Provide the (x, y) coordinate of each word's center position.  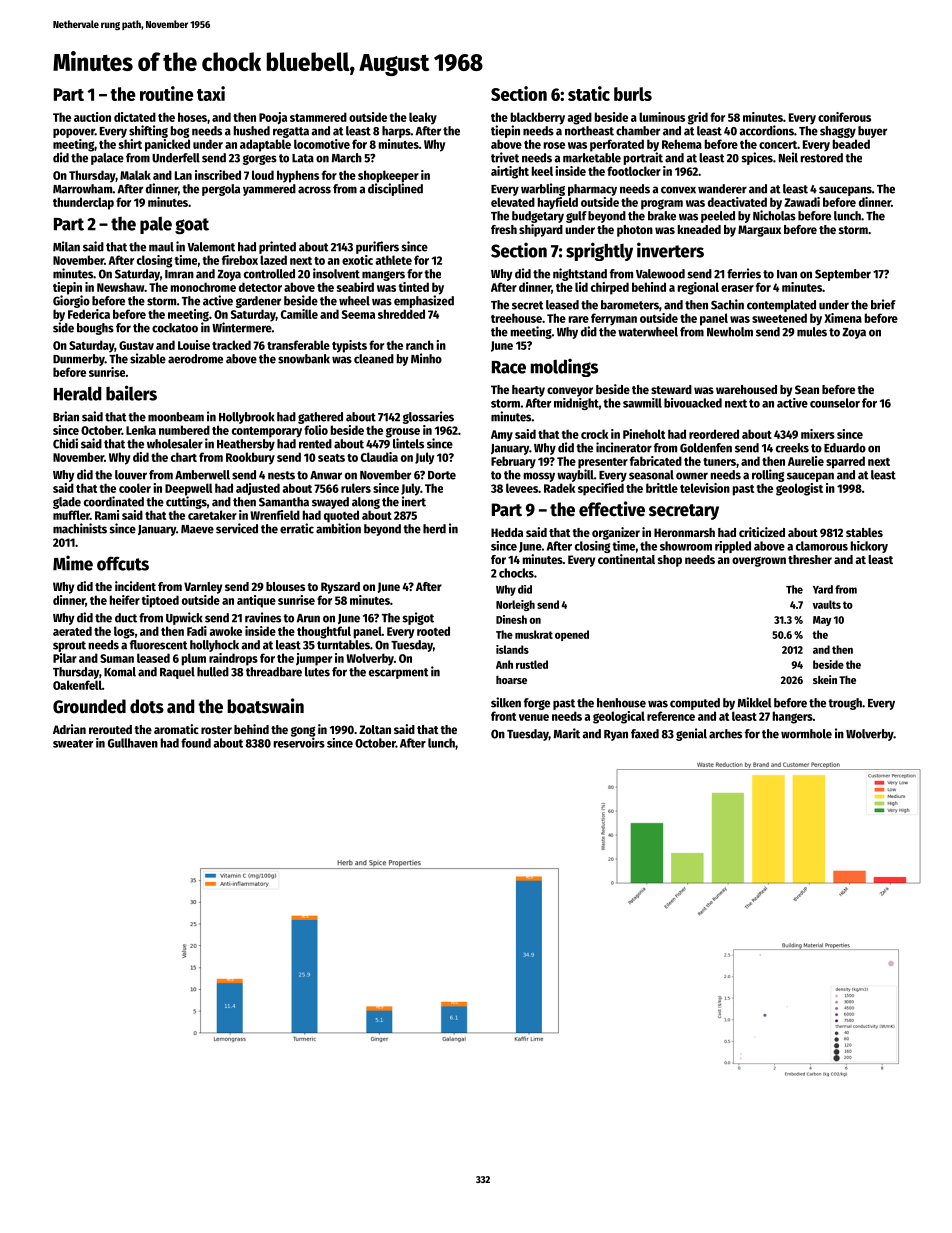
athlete (394, 260)
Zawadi (802, 202)
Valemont (211, 247)
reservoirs (299, 742)
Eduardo (845, 448)
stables (864, 532)
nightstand (580, 274)
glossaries (428, 417)
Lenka (141, 430)
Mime (73, 563)
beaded (851, 144)
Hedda (507, 532)
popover (74, 133)
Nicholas (774, 215)
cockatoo (175, 328)
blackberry (538, 118)
